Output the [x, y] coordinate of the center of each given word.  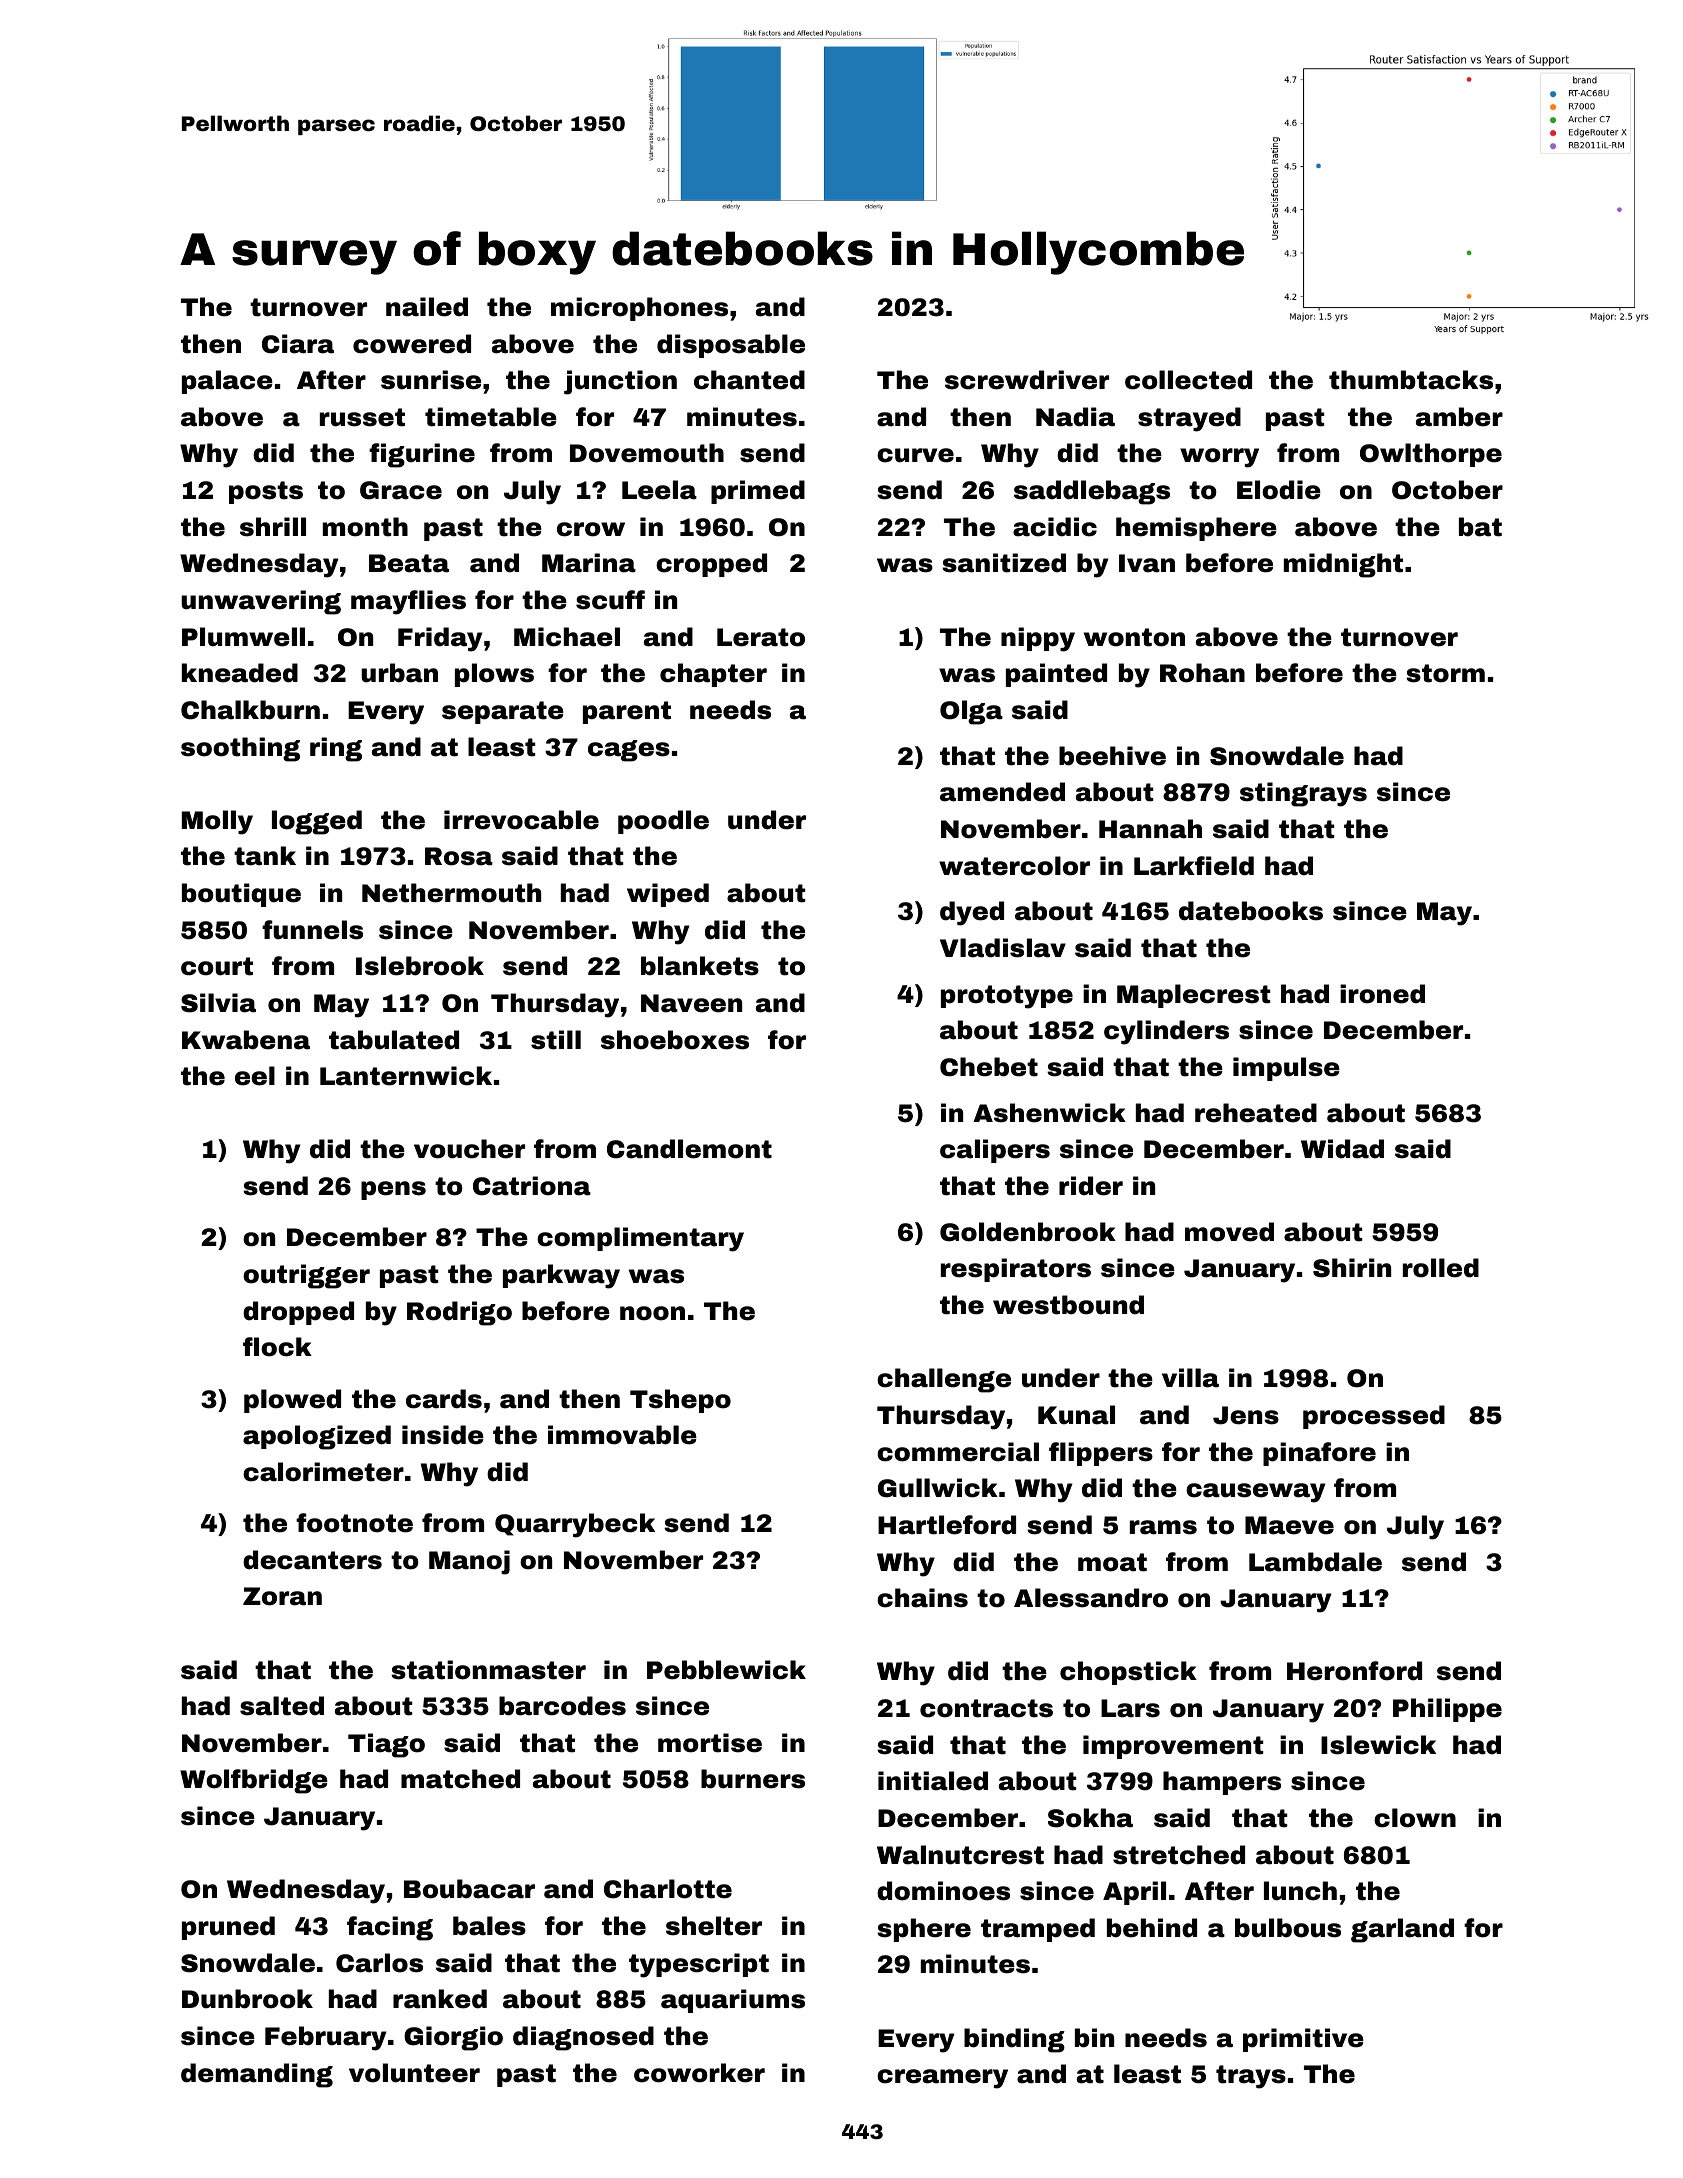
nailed [427, 307]
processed [1374, 1417]
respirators [1016, 1270]
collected [1188, 380]
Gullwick [938, 1488]
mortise [710, 1743]
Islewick [1378, 1745]
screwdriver [1027, 380]
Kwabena [246, 1040]
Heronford [1354, 1671]
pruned [228, 1928]
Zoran [282, 1596]
